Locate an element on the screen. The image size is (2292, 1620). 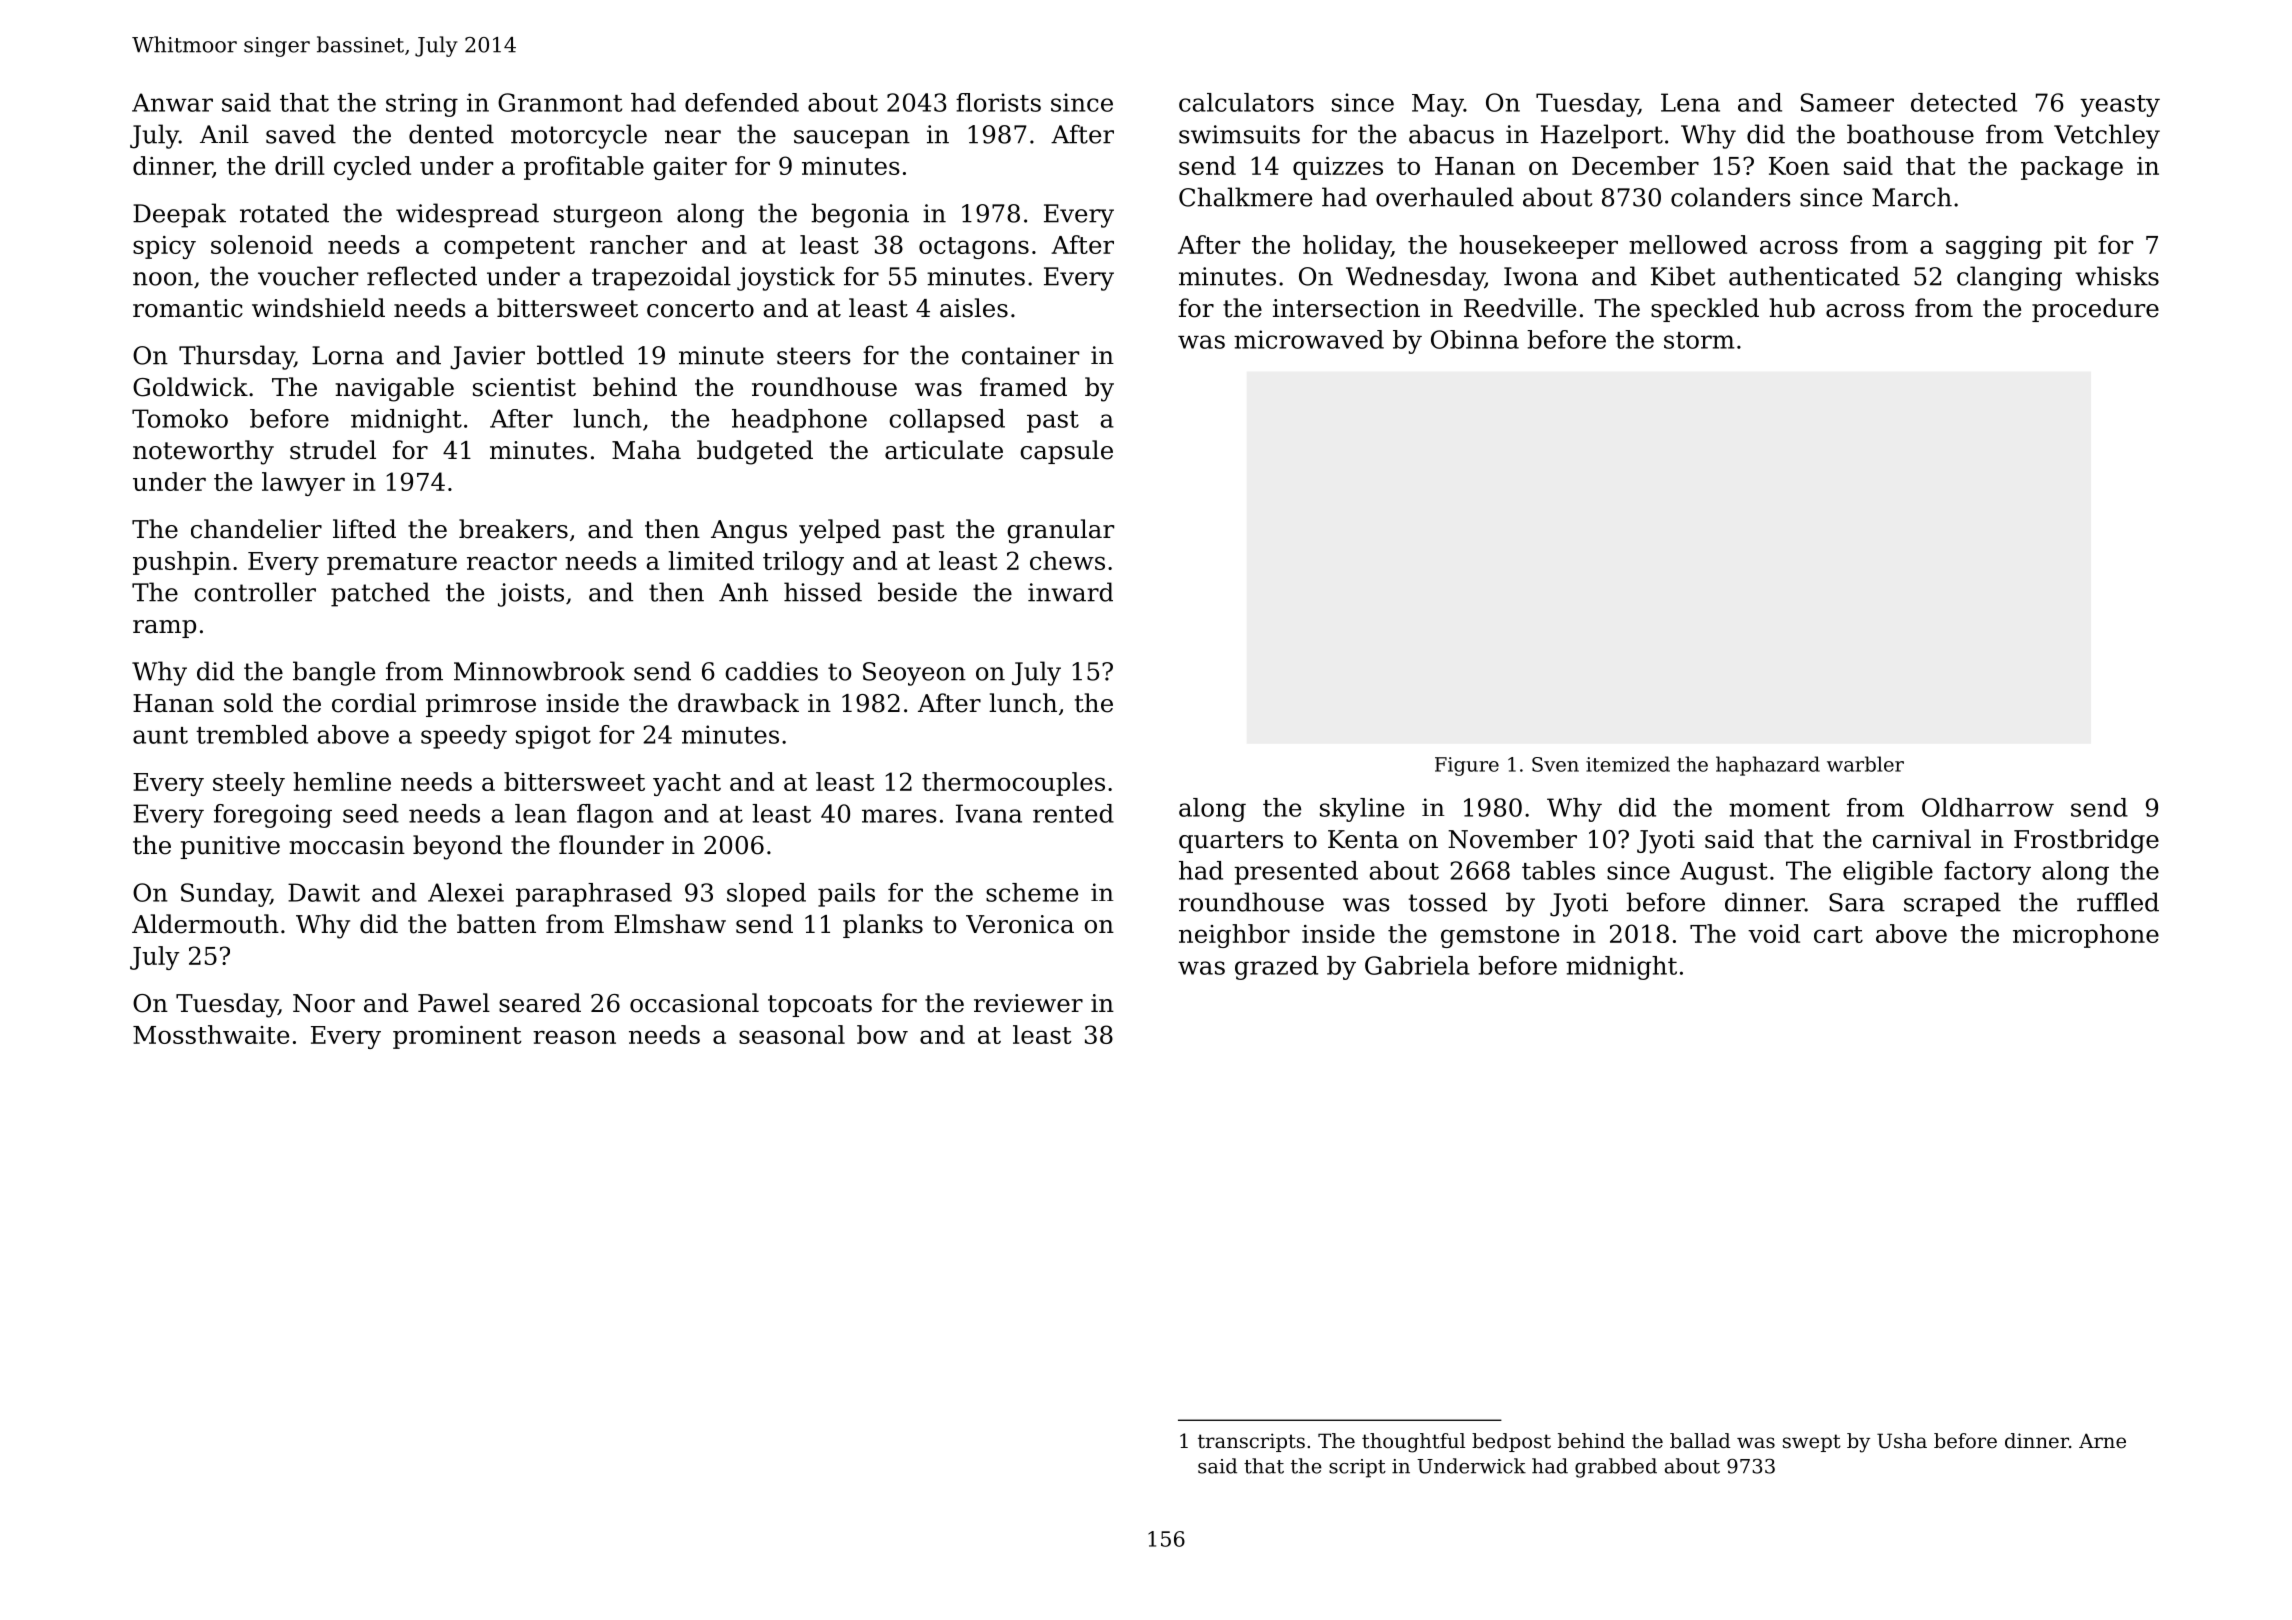
procedure is located at coordinates (2095, 310).
